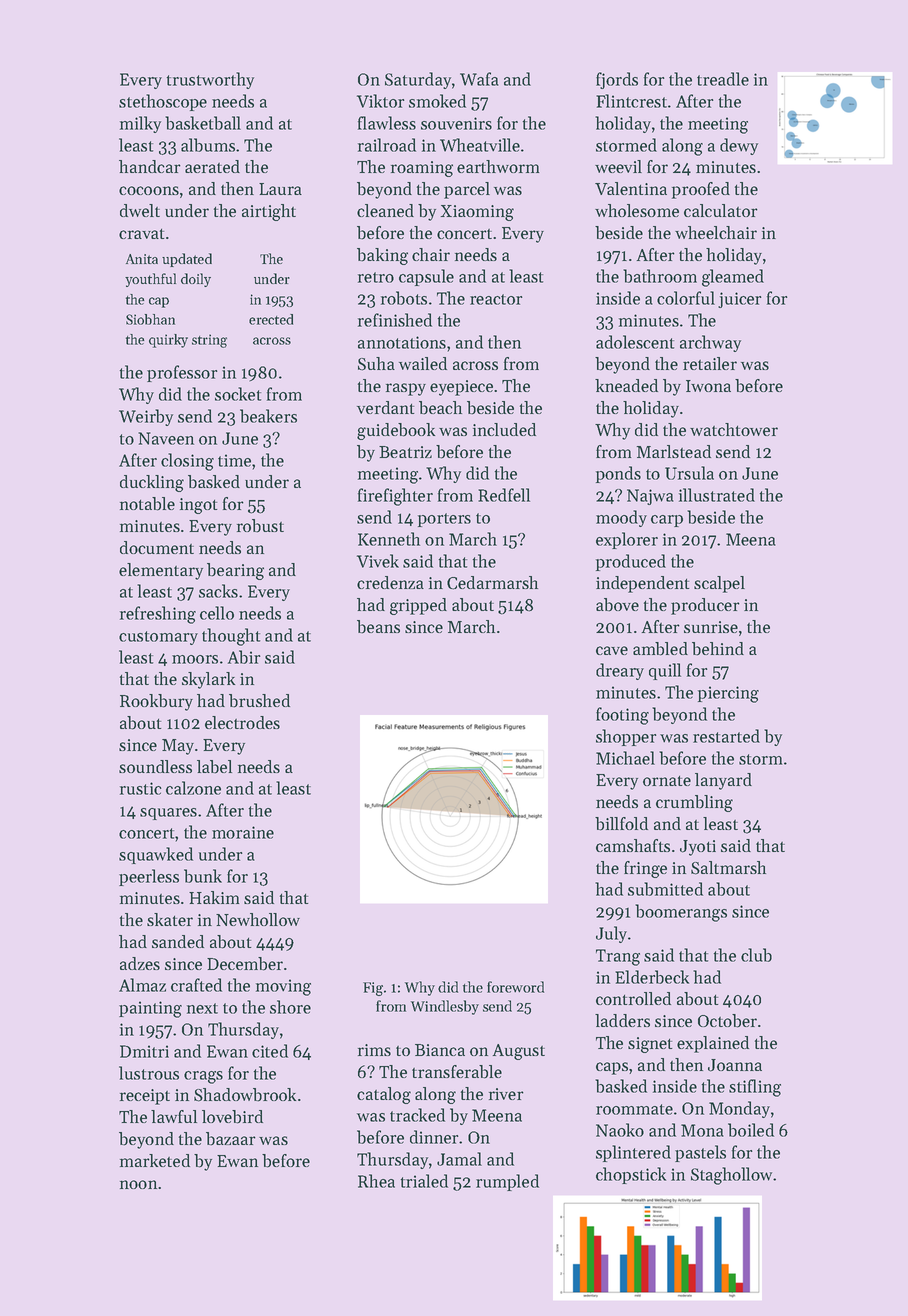  Describe the element at coordinates (231, 1139) in the screenshot. I see `bazaar` at that location.
